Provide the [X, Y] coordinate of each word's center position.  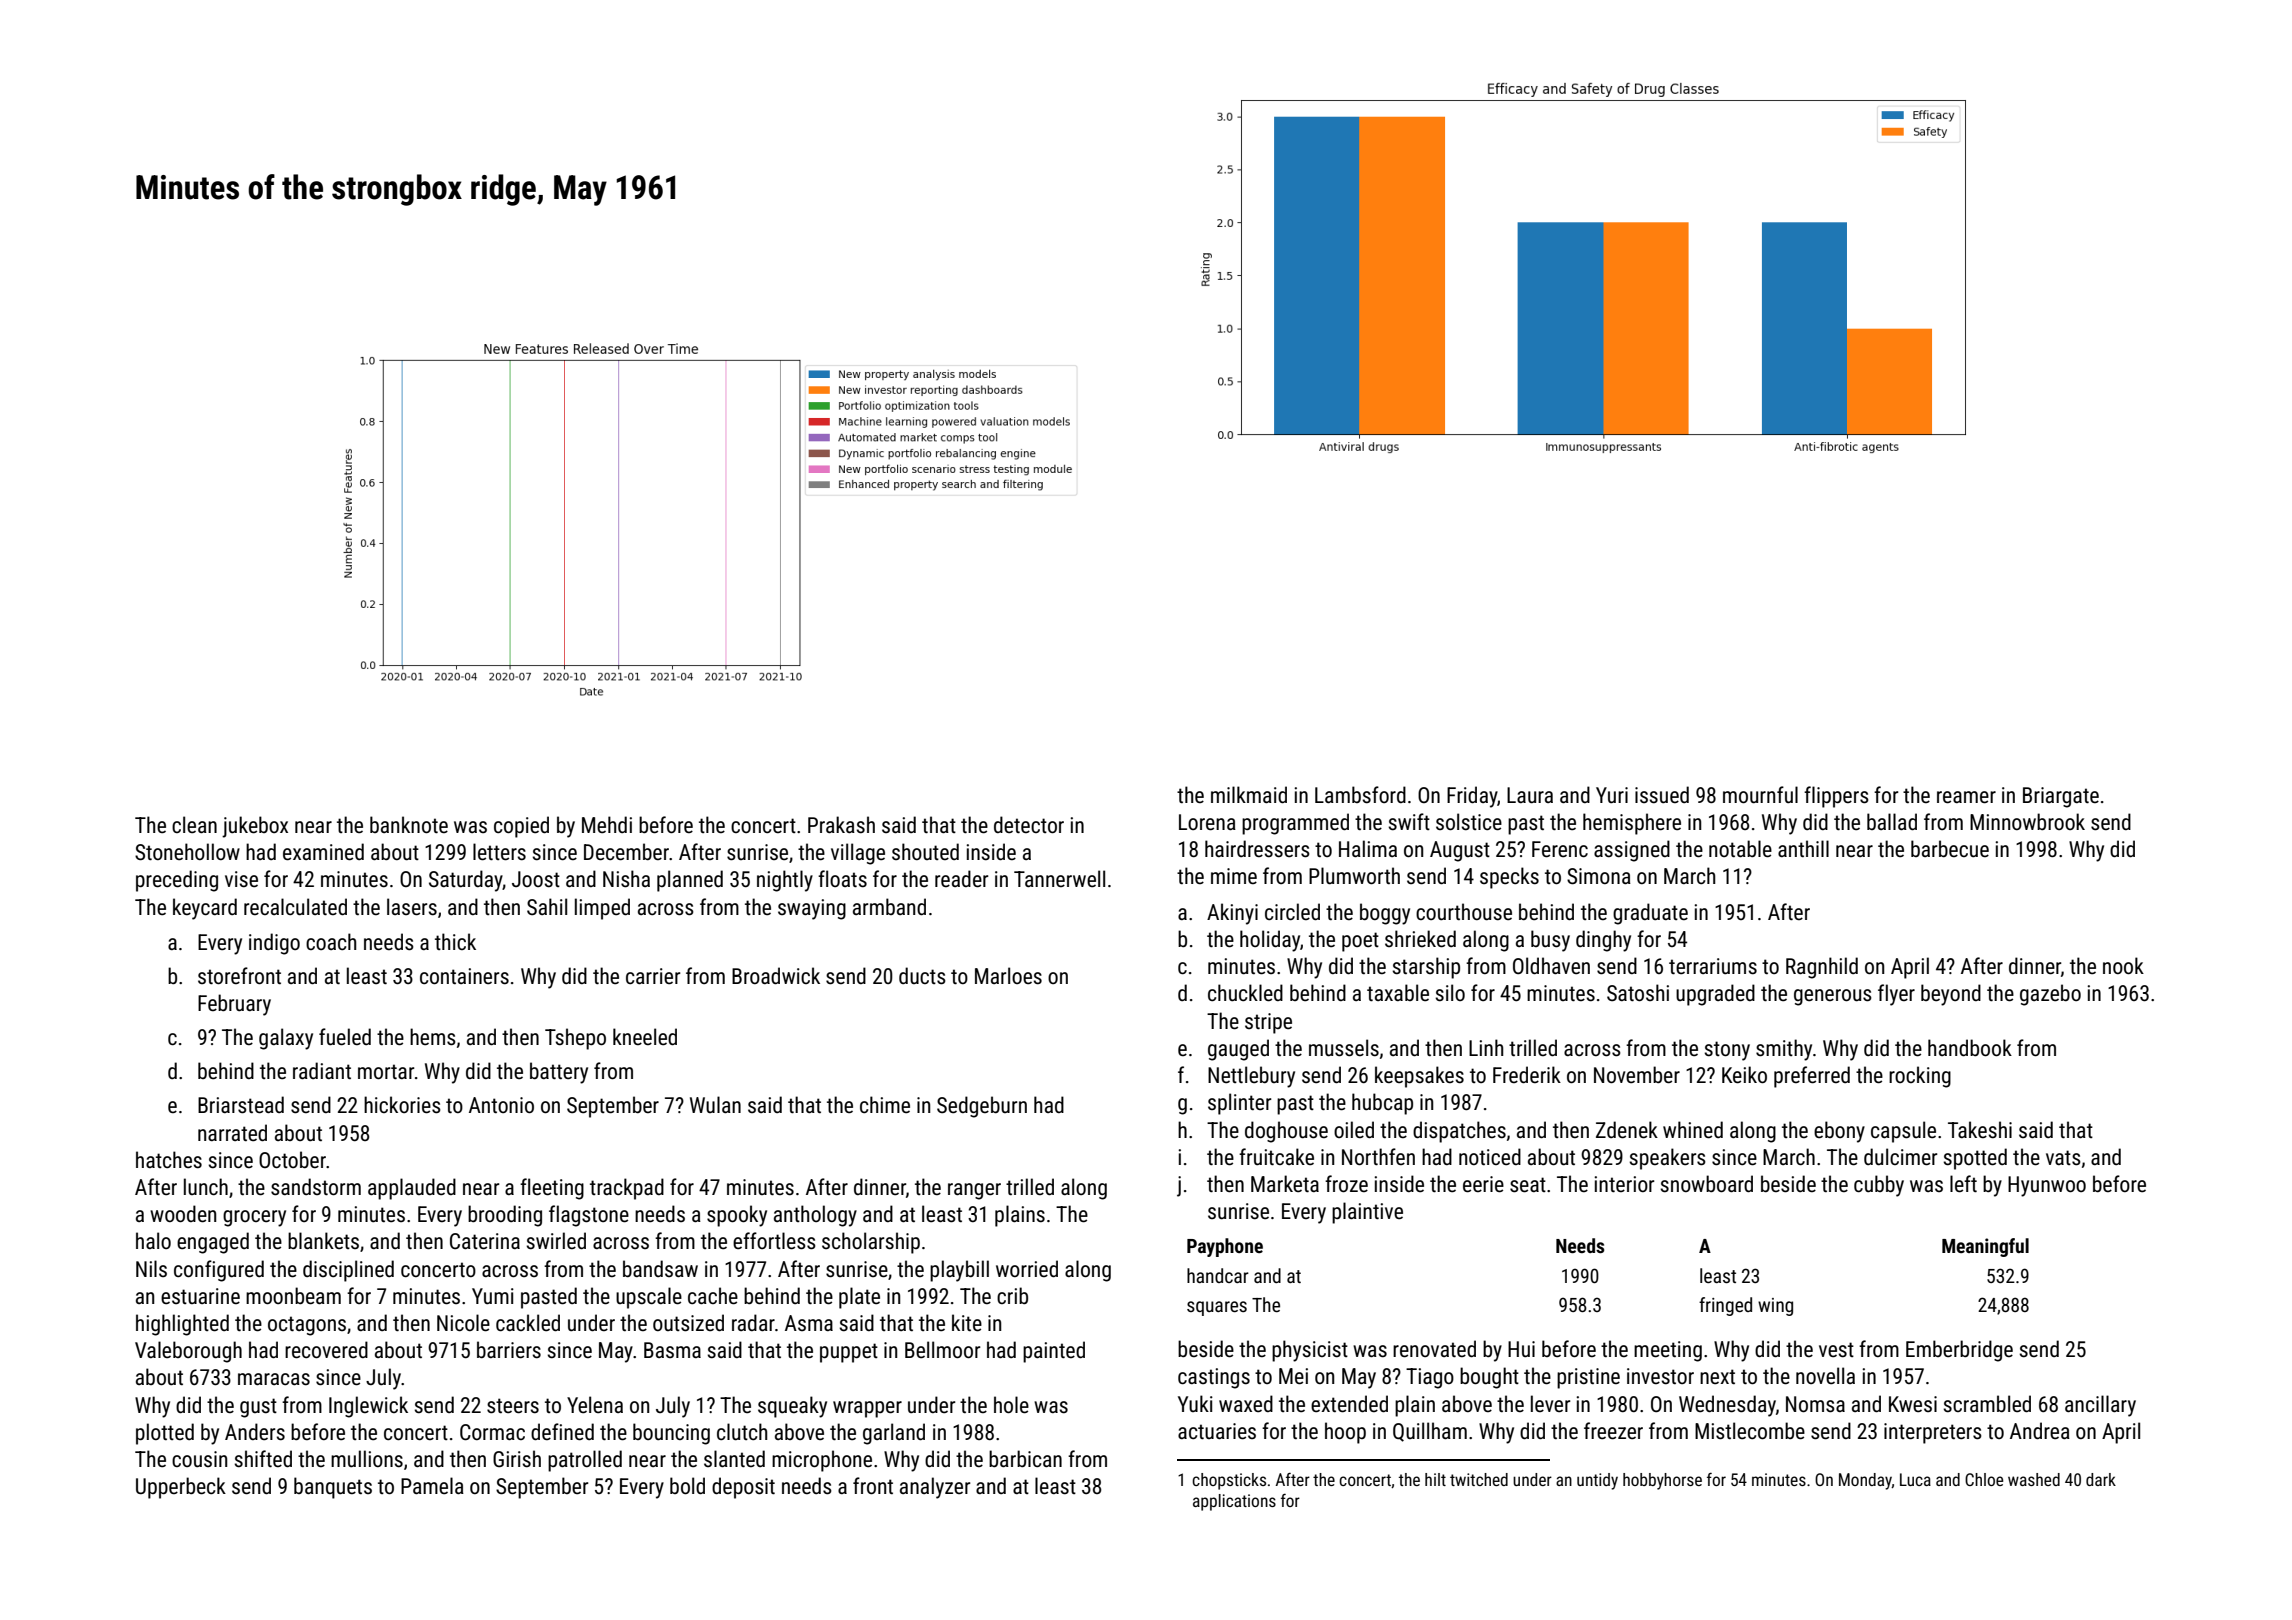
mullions [367, 1459]
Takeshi [1980, 1130]
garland [894, 1434]
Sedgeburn [982, 1107]
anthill [1803, 848]
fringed [1725, 1306]
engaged [213, 1243]
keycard [205, 909]
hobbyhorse [1662, 1481]
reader [962, 879]
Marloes [1008, 976]
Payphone [1225, 1247]
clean [194, 824]
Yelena [595, 1404]
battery [559, 1073]
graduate [1650, 914]
